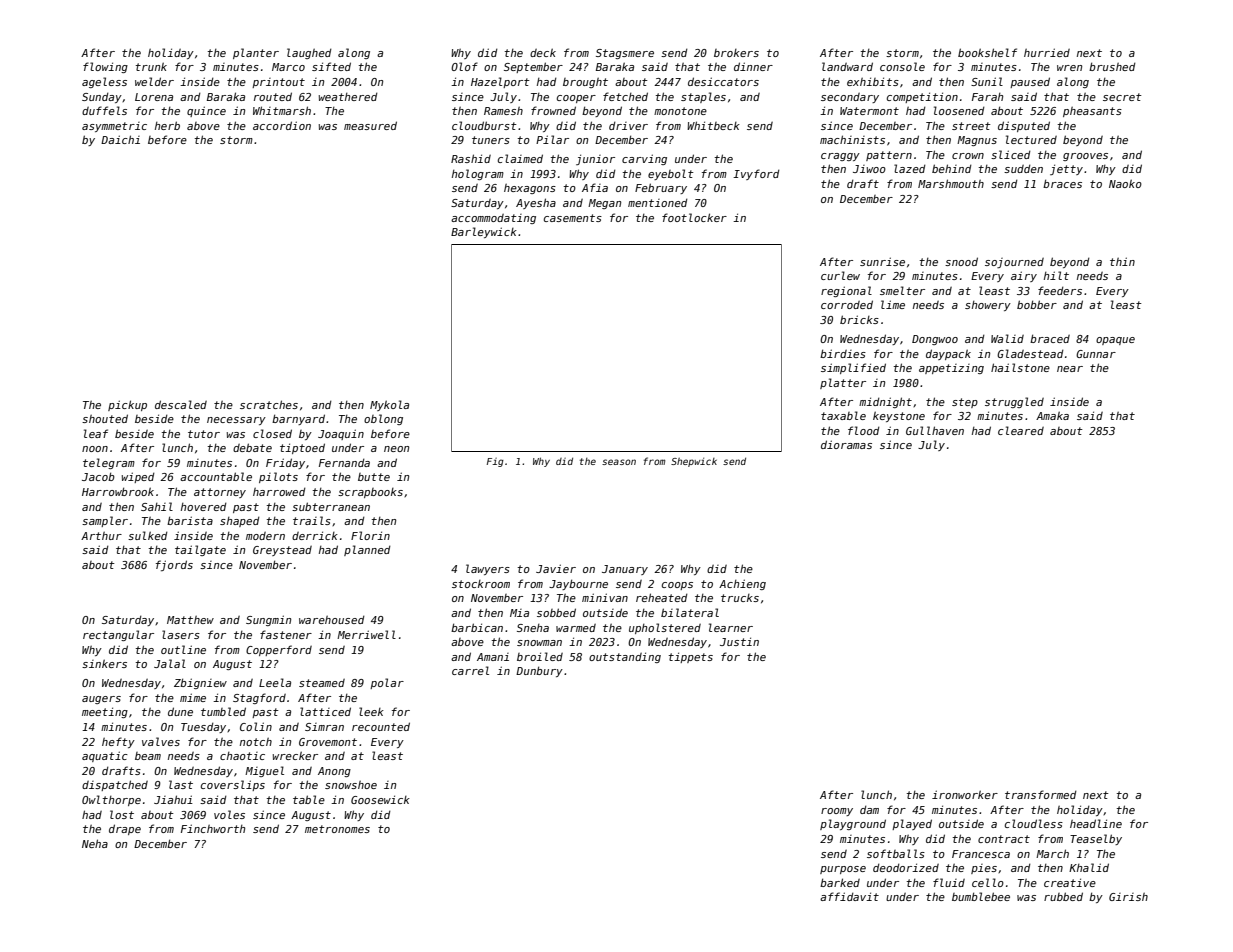  I want to click on platter, so click(843, 383).
